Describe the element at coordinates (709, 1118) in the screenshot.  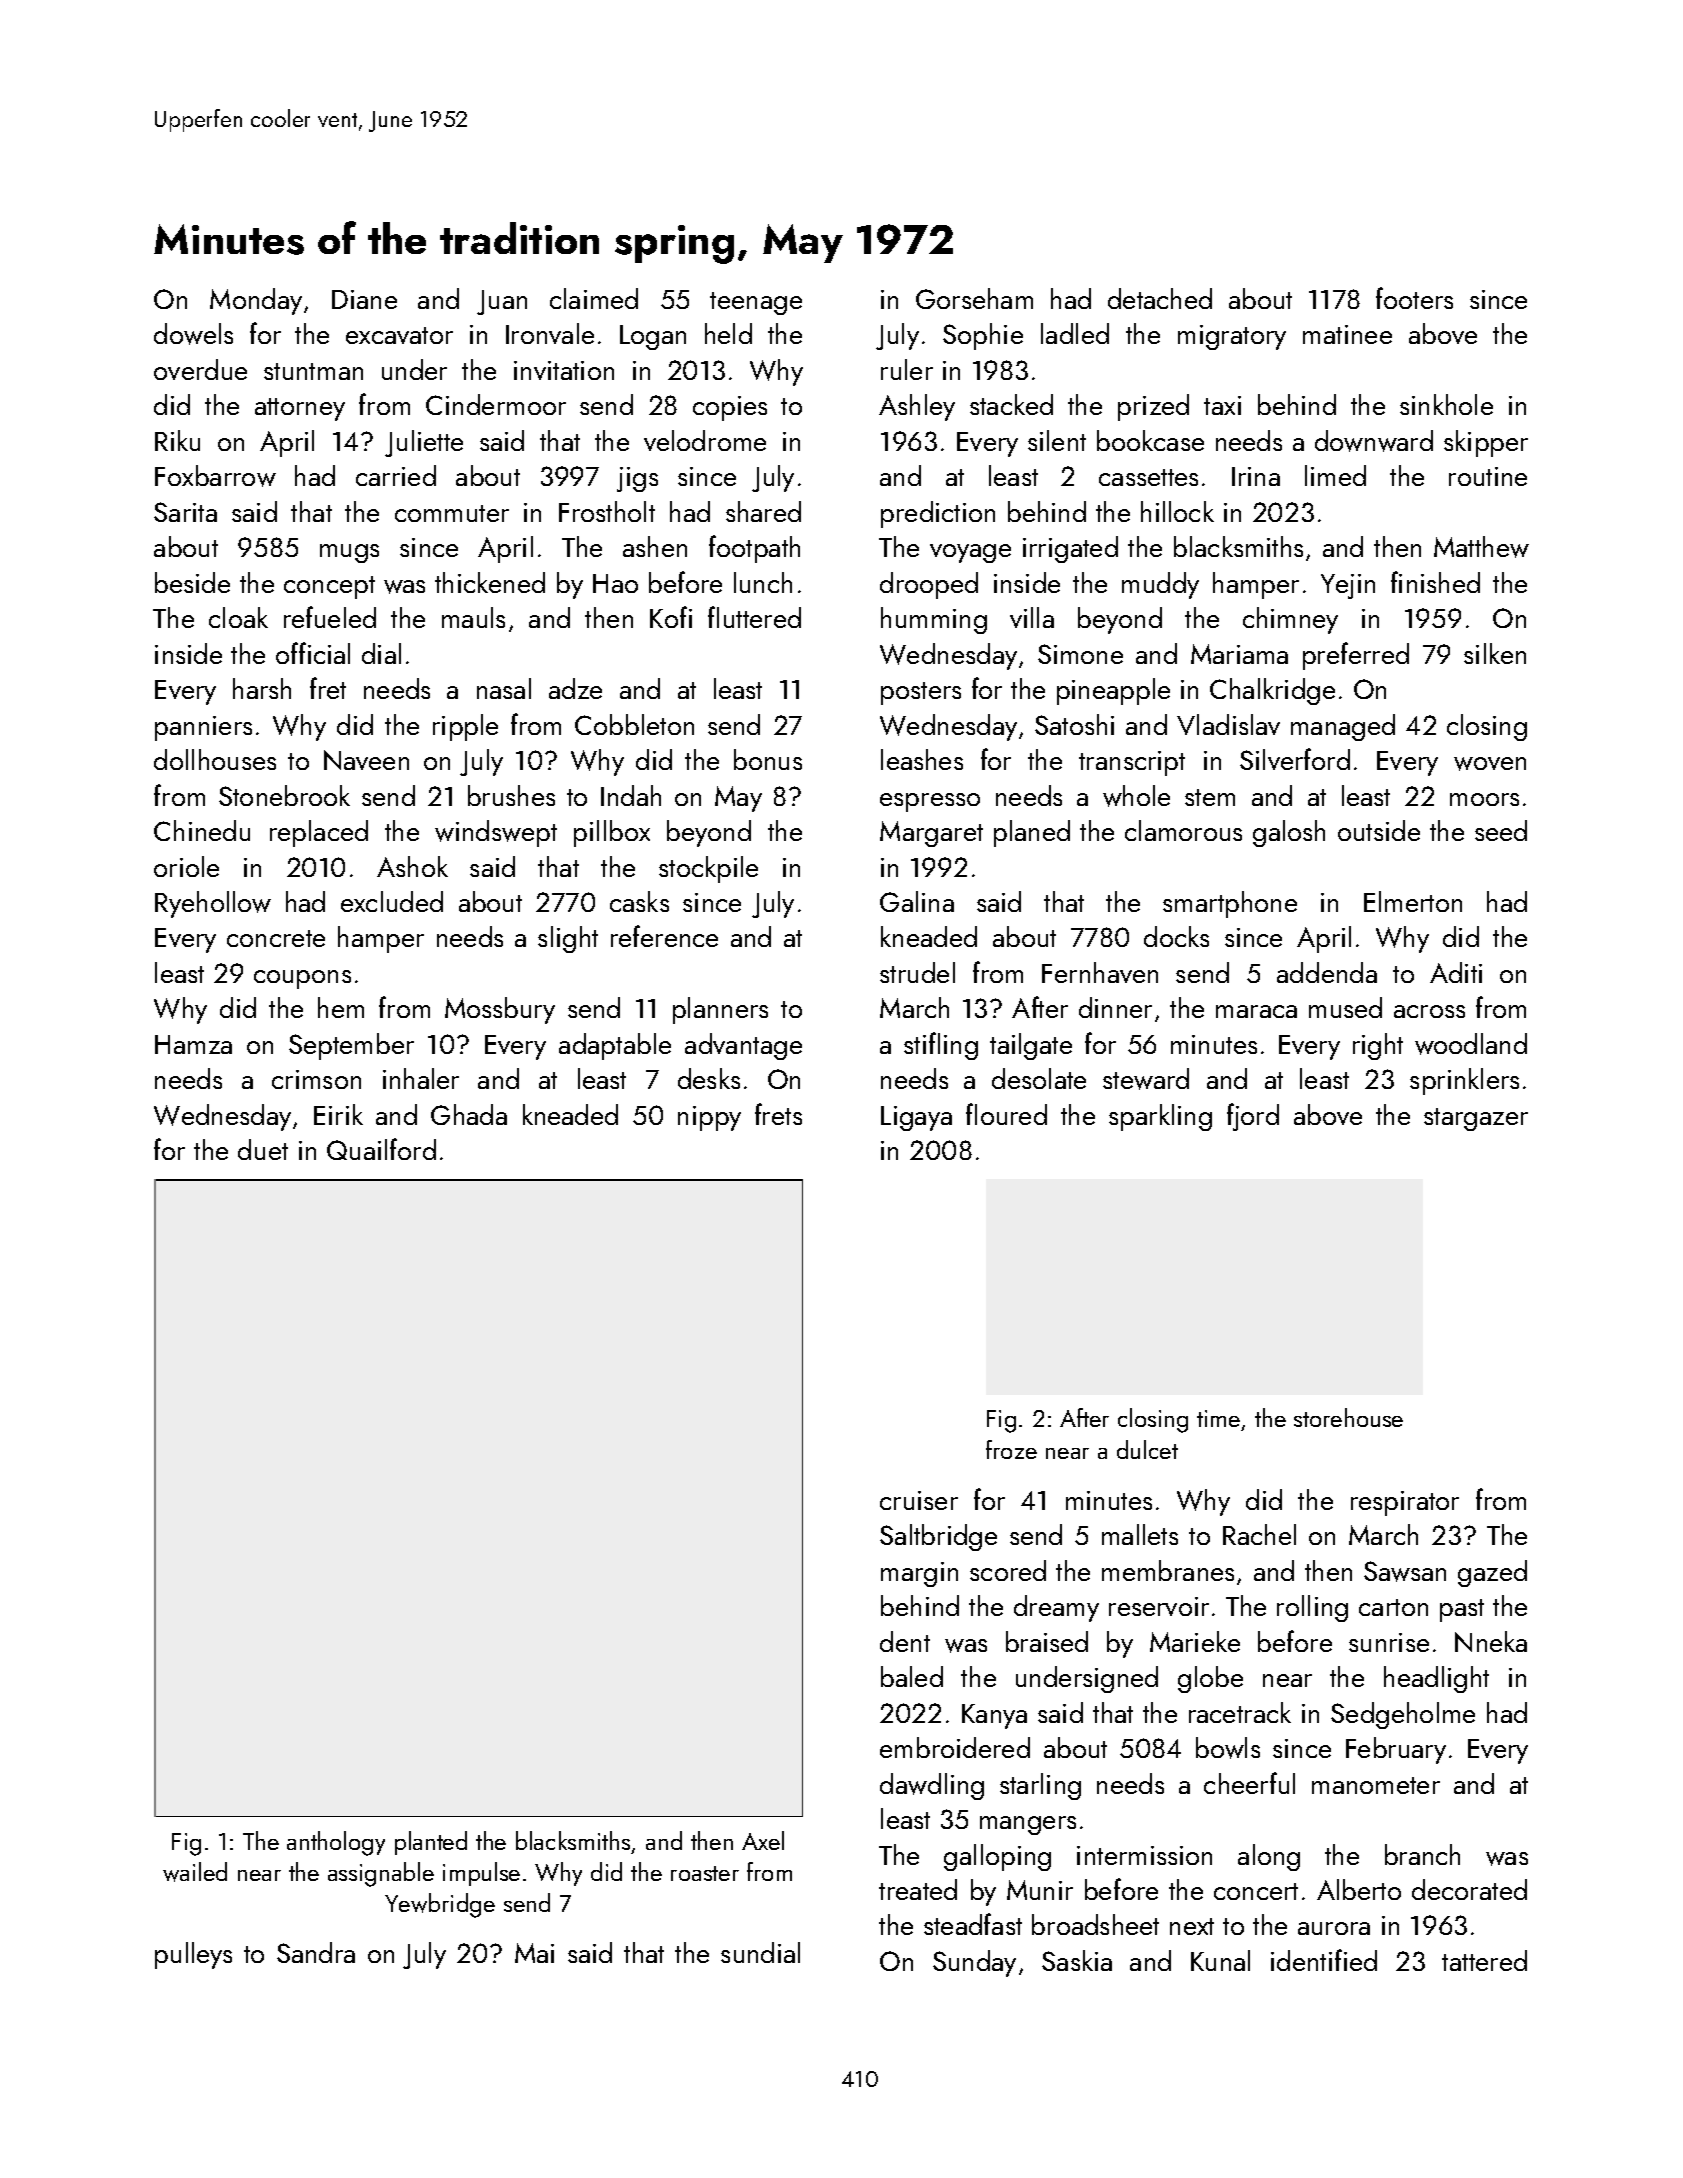
I see `nippy` at that location.
